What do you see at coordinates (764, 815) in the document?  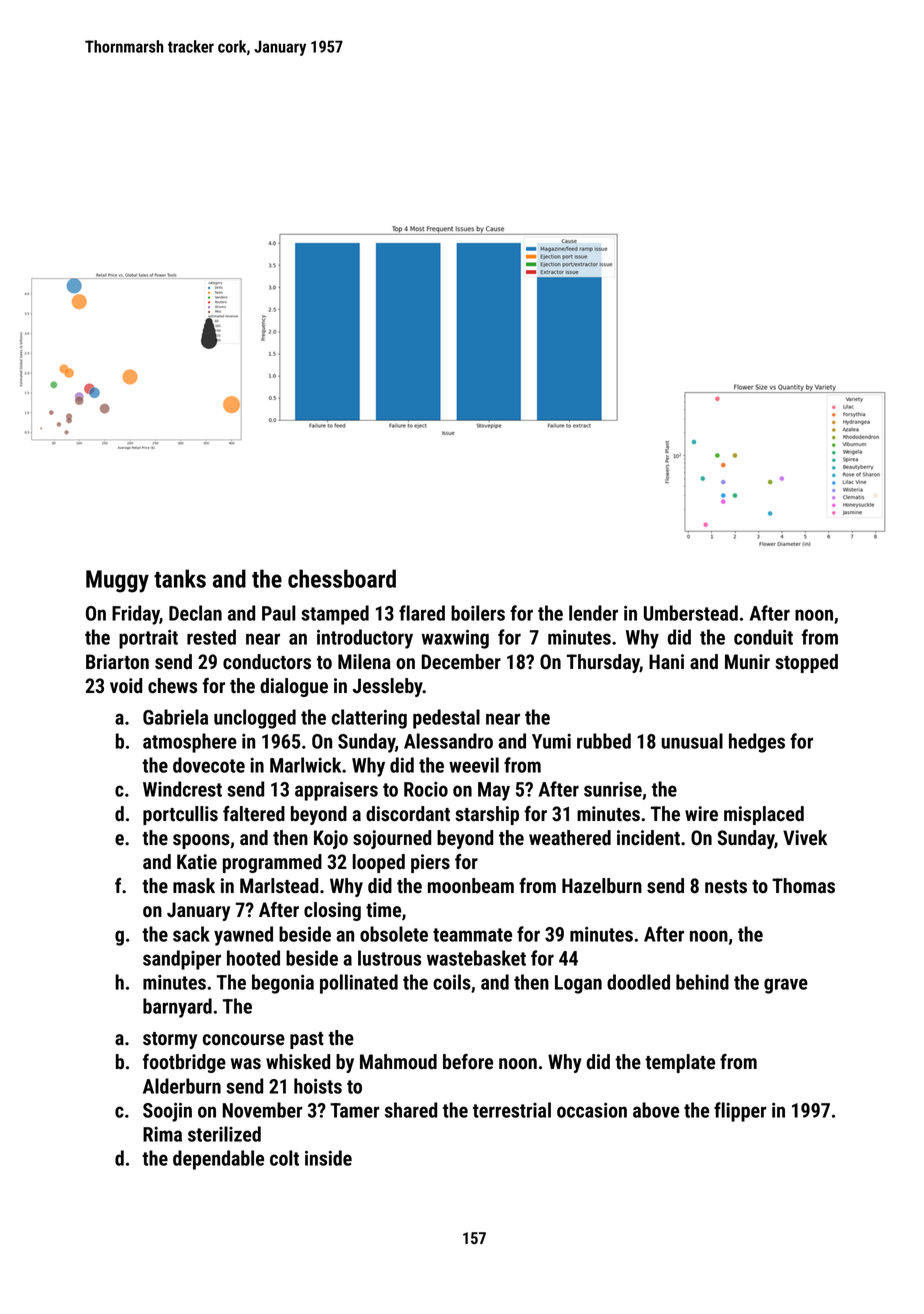 I see `misplaced` at bounding box center [764, 815].
